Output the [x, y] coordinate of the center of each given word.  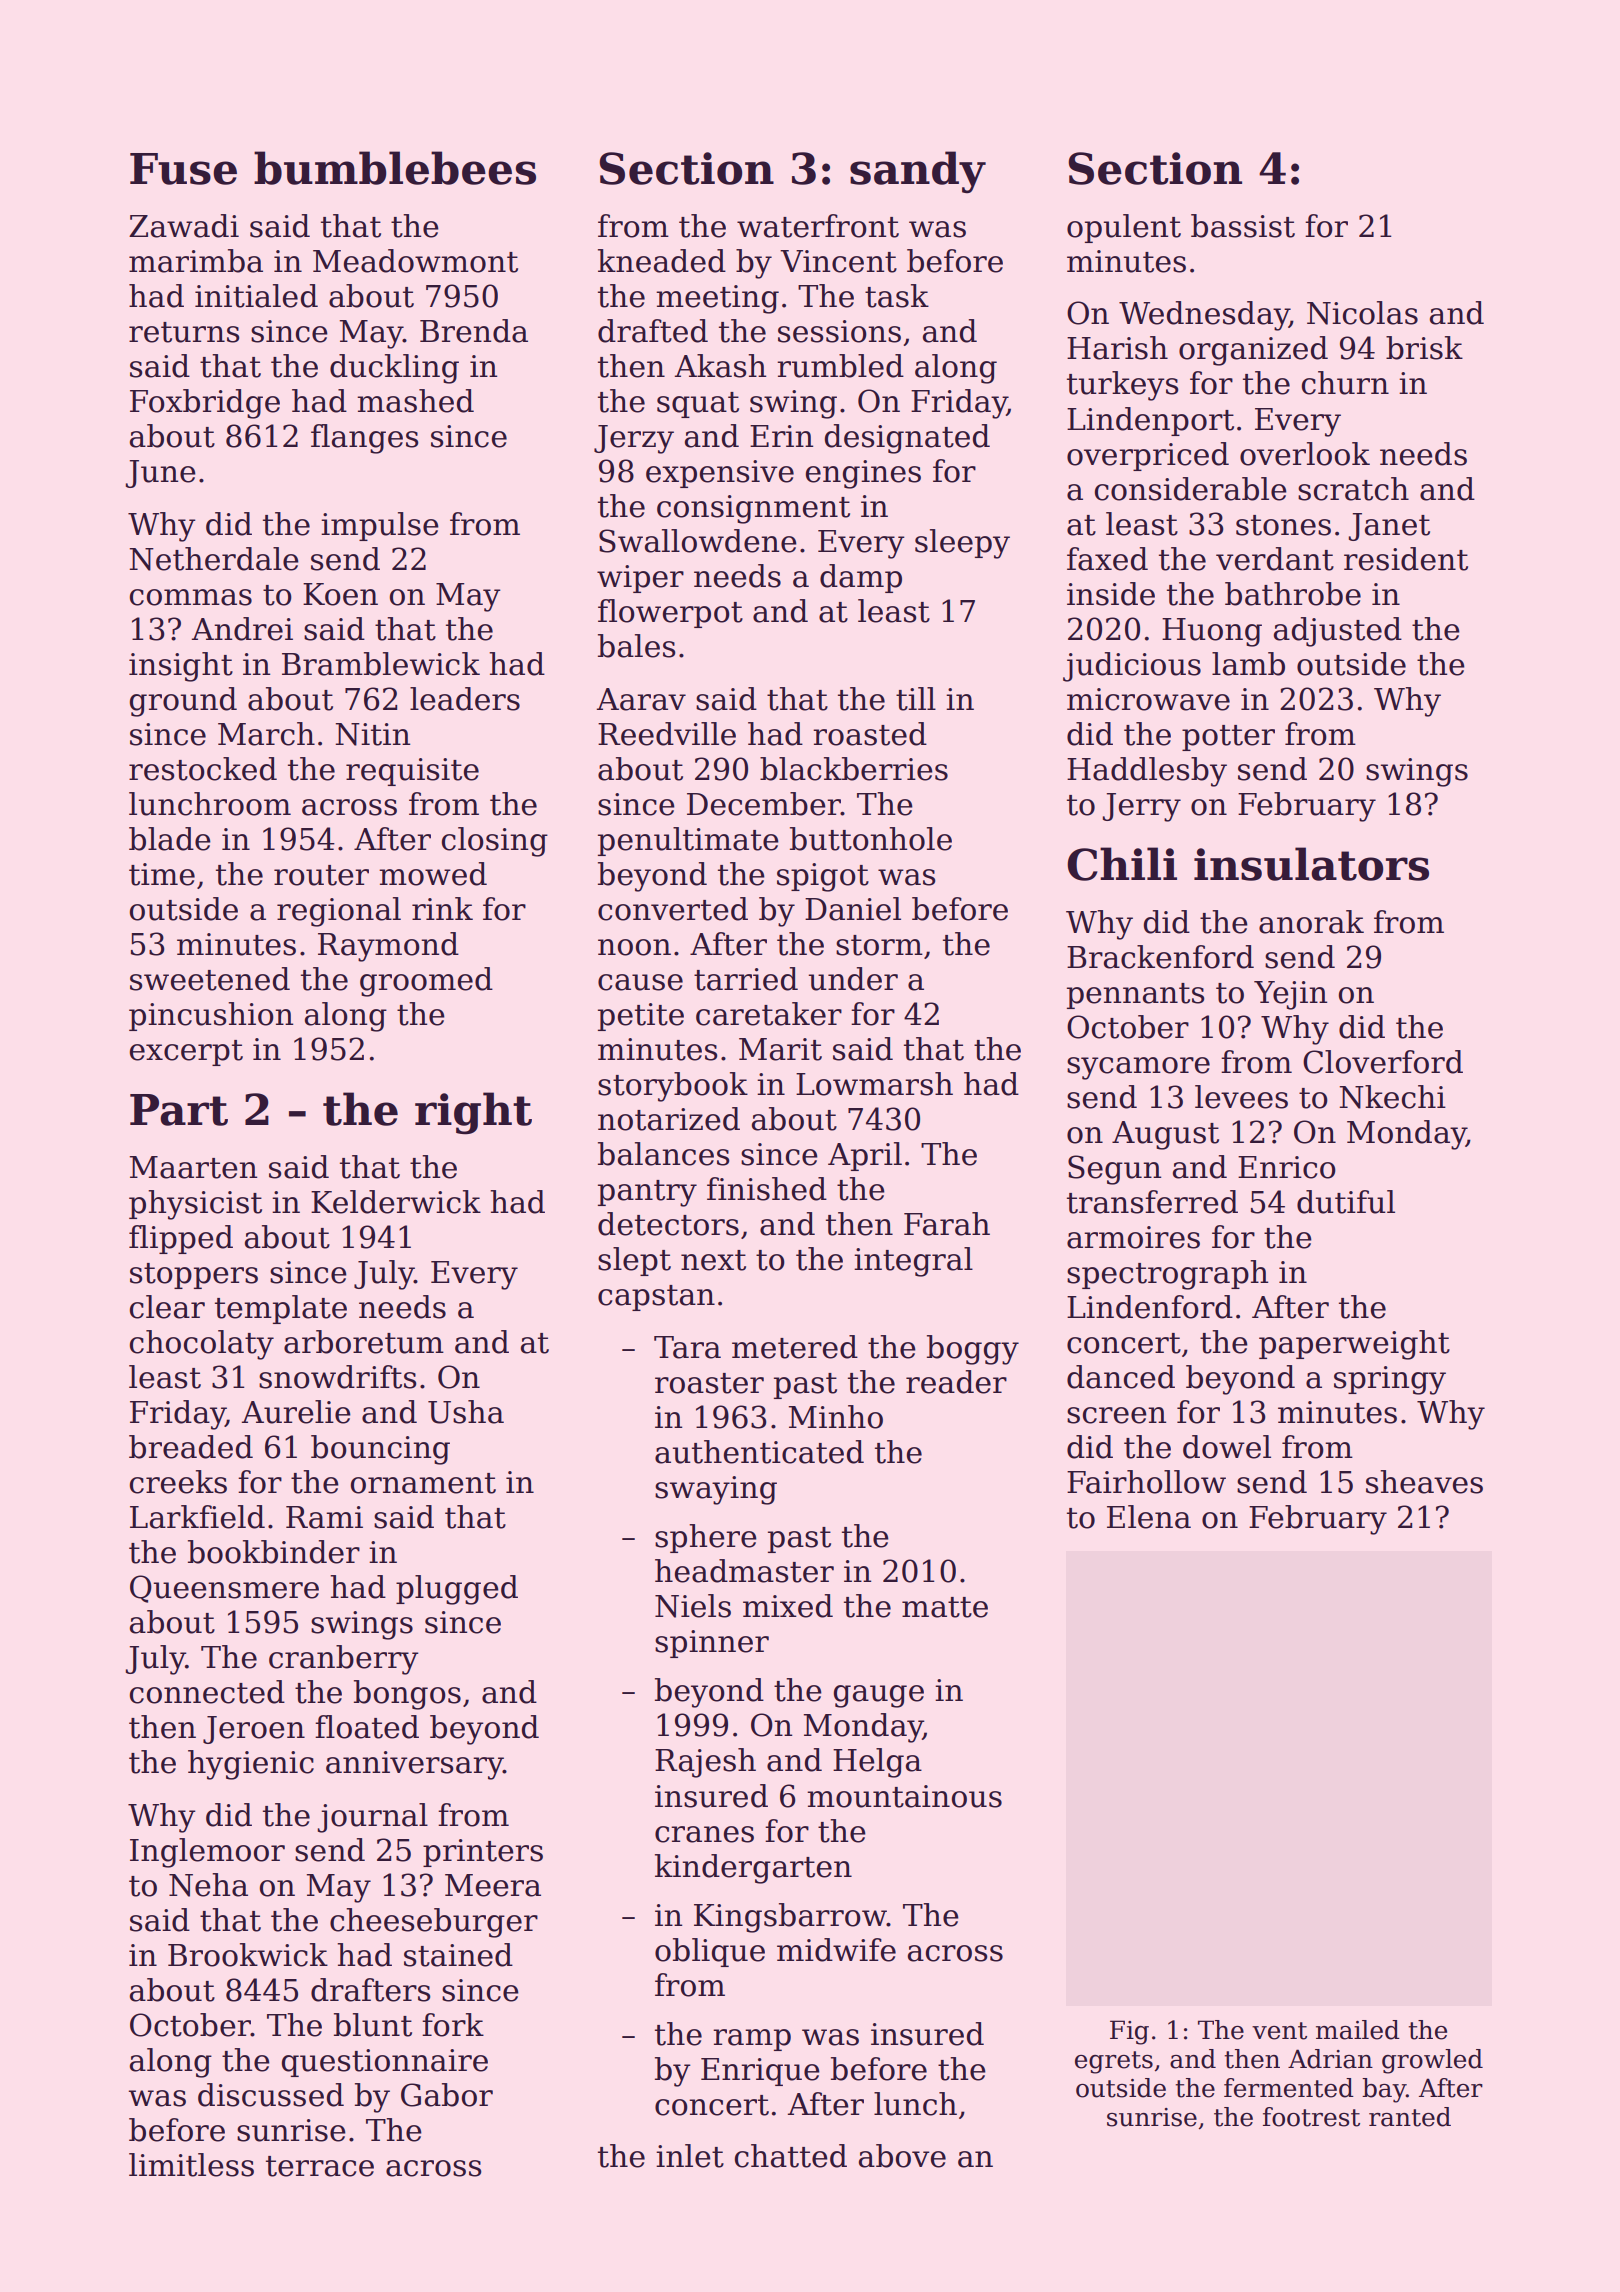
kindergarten [753, 1869]
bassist [1243, 226]
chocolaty [202, 1345]
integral [913, 1262]
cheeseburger [434, 1923]
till [916, 699]
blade [170, 839]
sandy [918, 172]
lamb [1248, 664]
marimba [196, 261]
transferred [1152, 1202]
